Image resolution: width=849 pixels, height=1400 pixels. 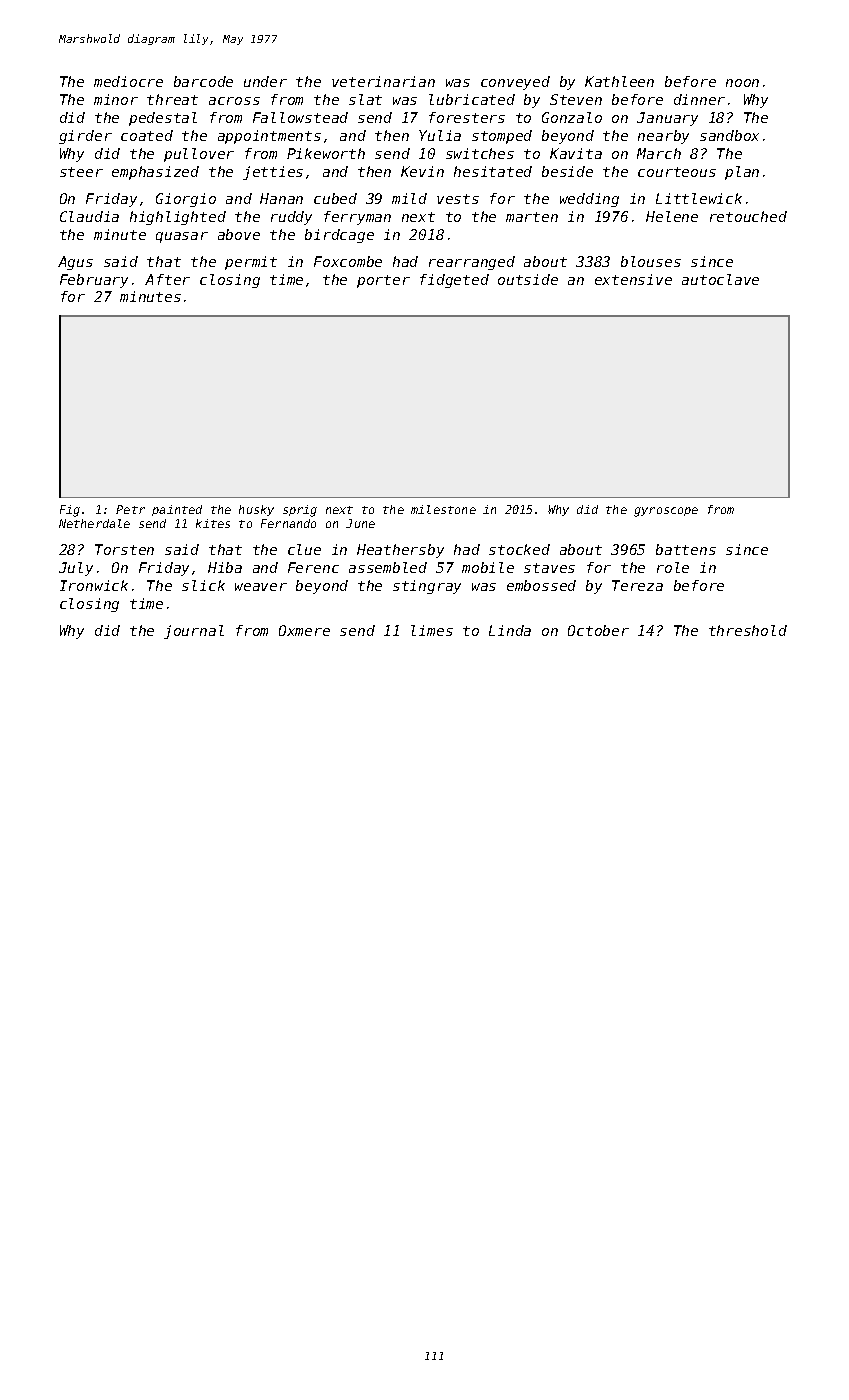 What do you see at coordinates (70, 511) in the page?
I see `Fig` at bounding box center [70, 511].
